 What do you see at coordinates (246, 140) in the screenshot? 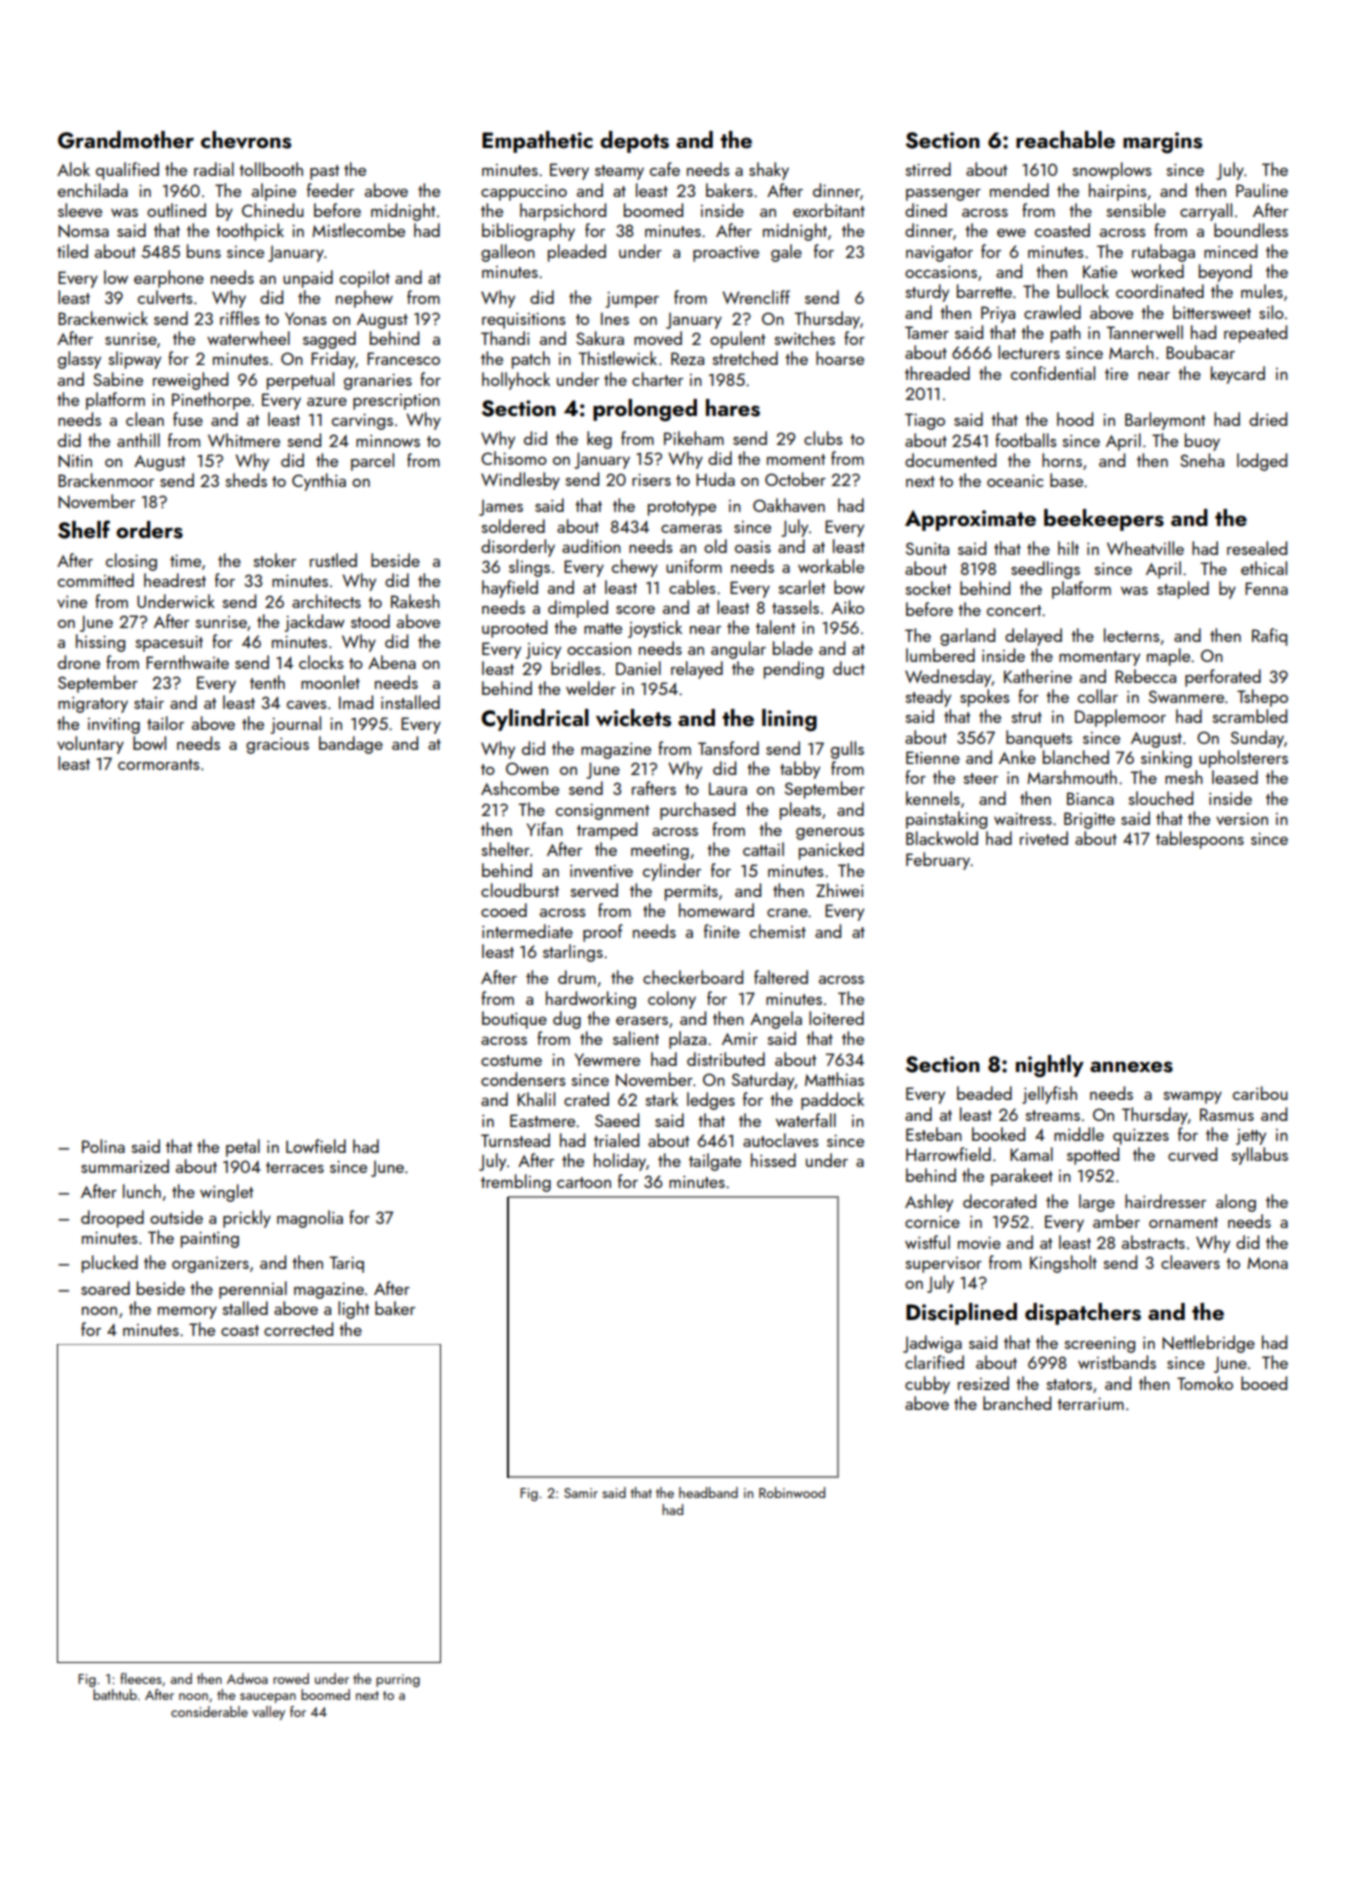
I see `chevrons` at bounding box center [246, 140].
